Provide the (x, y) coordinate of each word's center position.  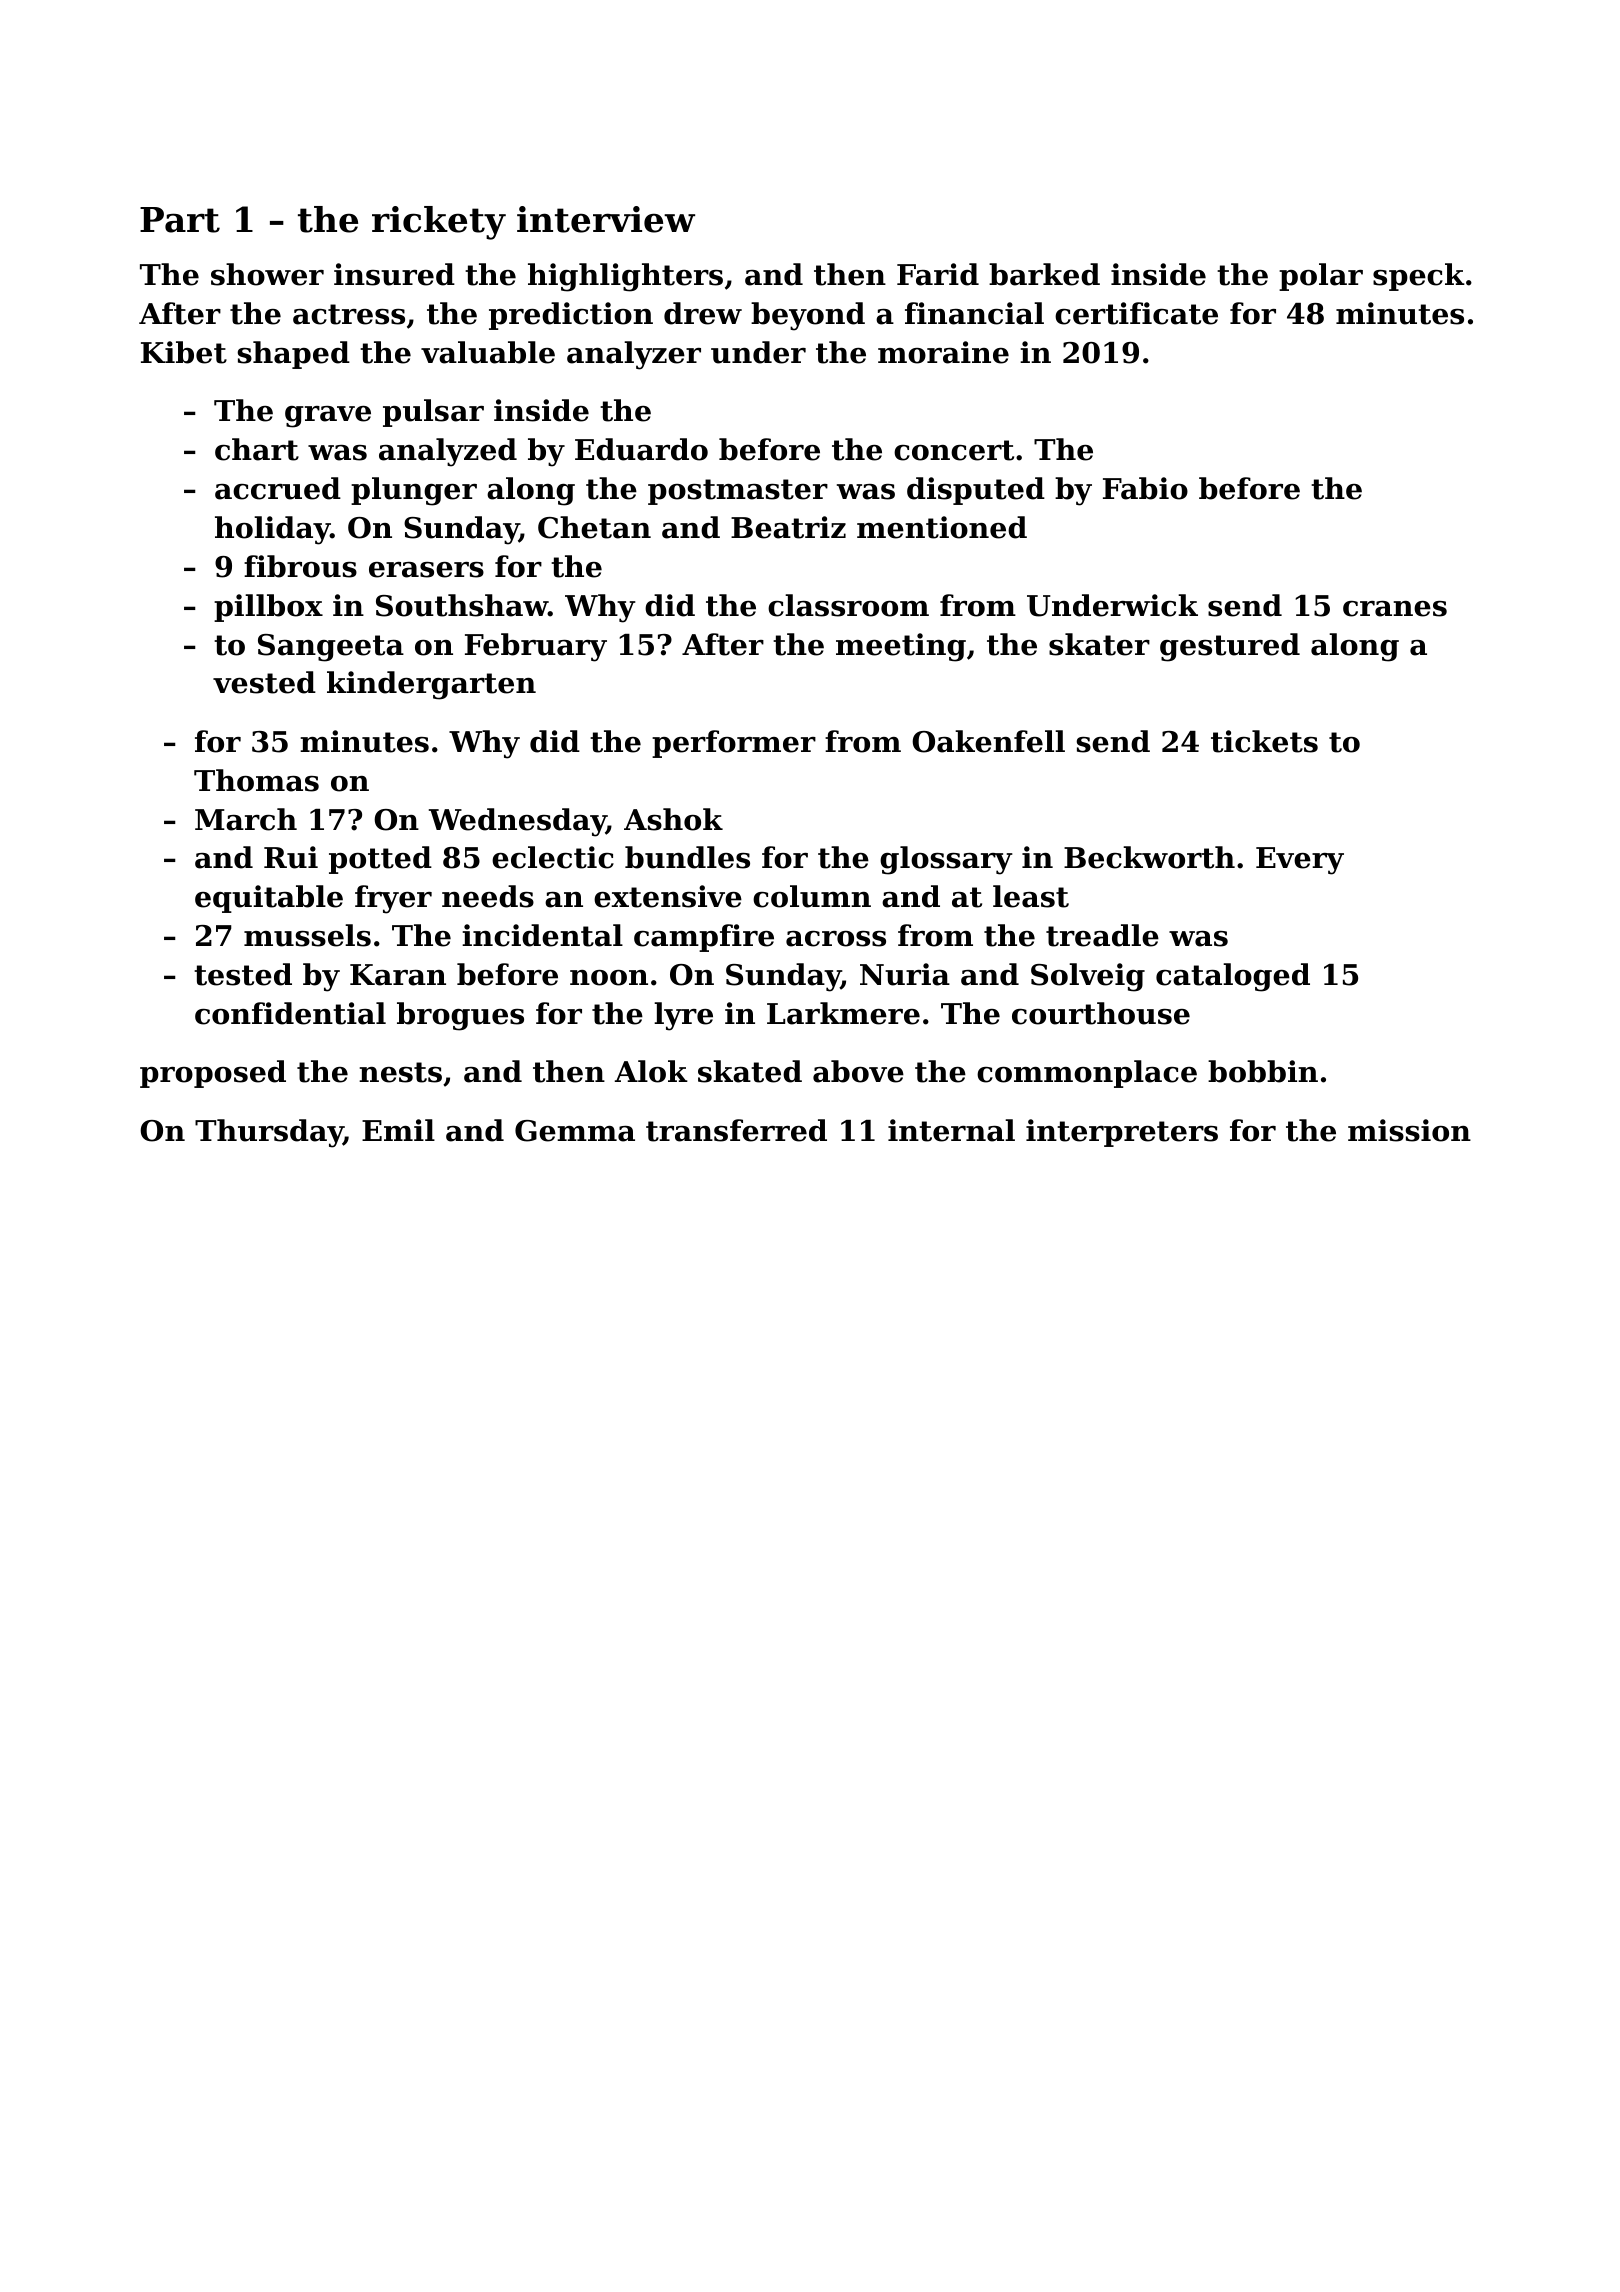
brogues (460, 1016)
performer (734, 744)
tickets (1264, 741)
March (246, 819)
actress (349, 314)
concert (954, 450)
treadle (1102, 935)
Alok (651, 1071)
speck (1419, 277)
